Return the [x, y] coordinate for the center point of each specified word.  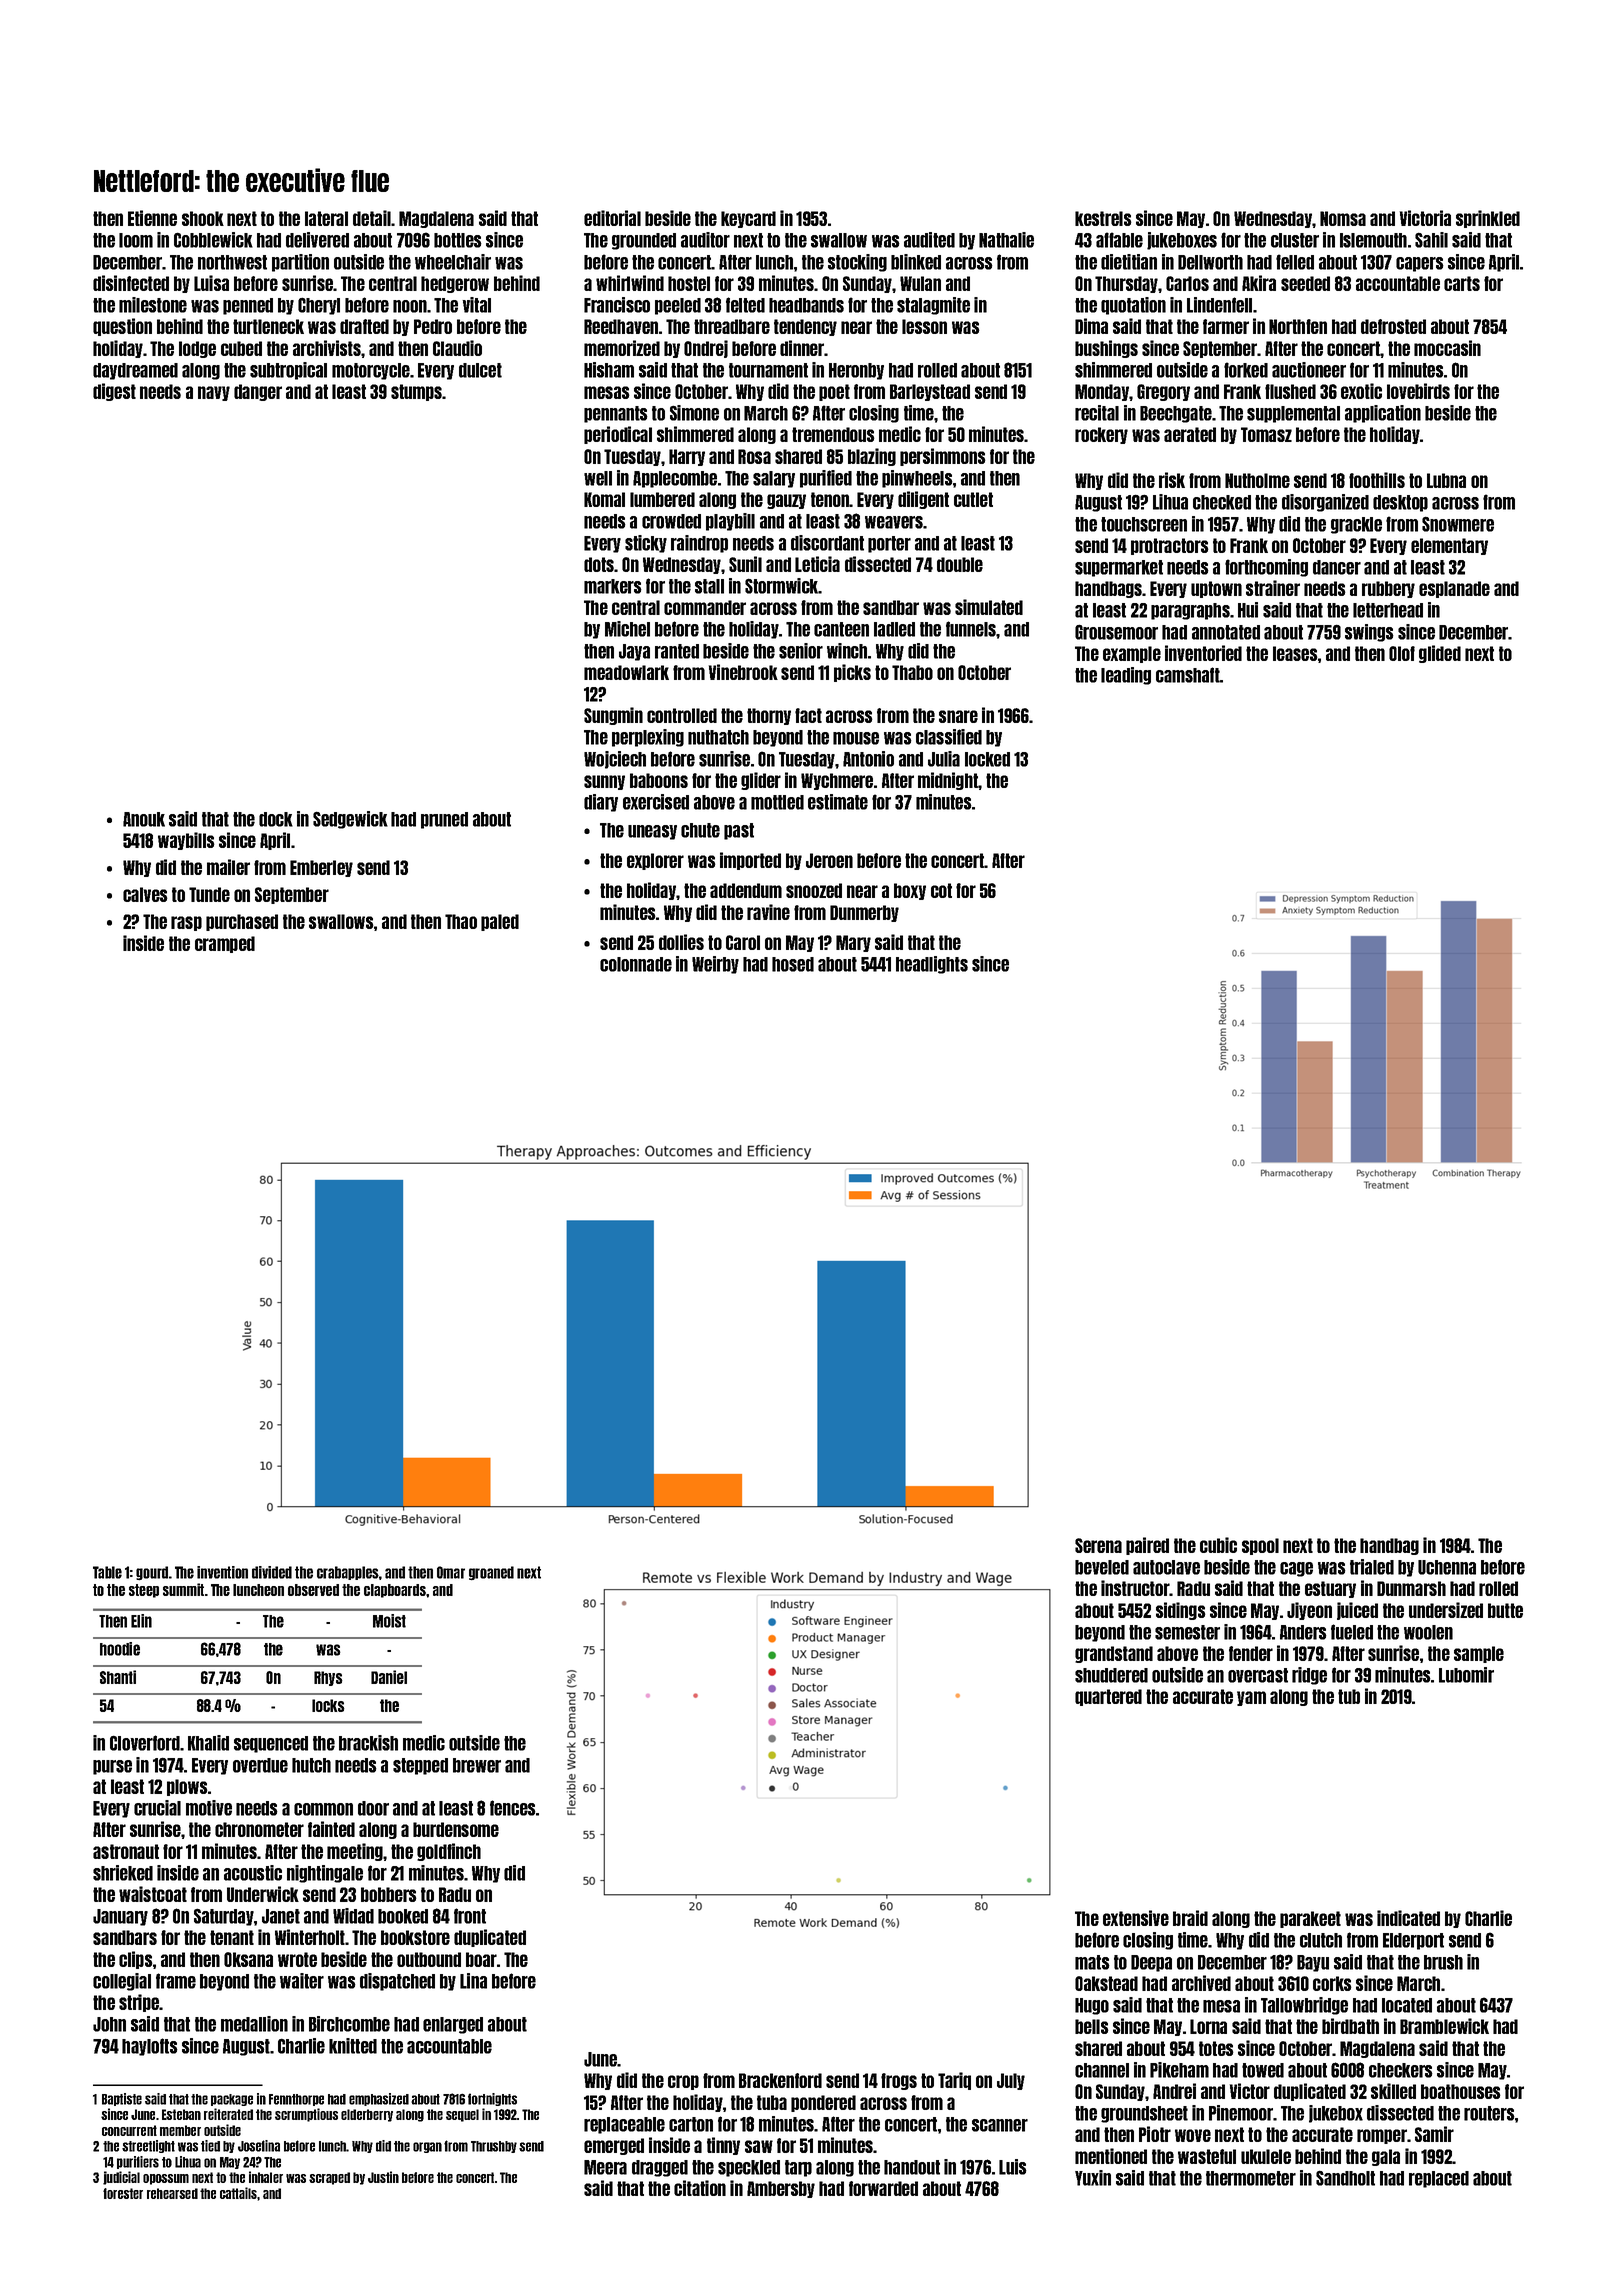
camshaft [1188, 675]
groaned [491, 1573]
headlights [932, 965]
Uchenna [1447, 1567]
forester [123, 2193]
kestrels [1103, 218]
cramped [225, 944]
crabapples [348, 1573]
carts [1462, 283]
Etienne [152, 218]
